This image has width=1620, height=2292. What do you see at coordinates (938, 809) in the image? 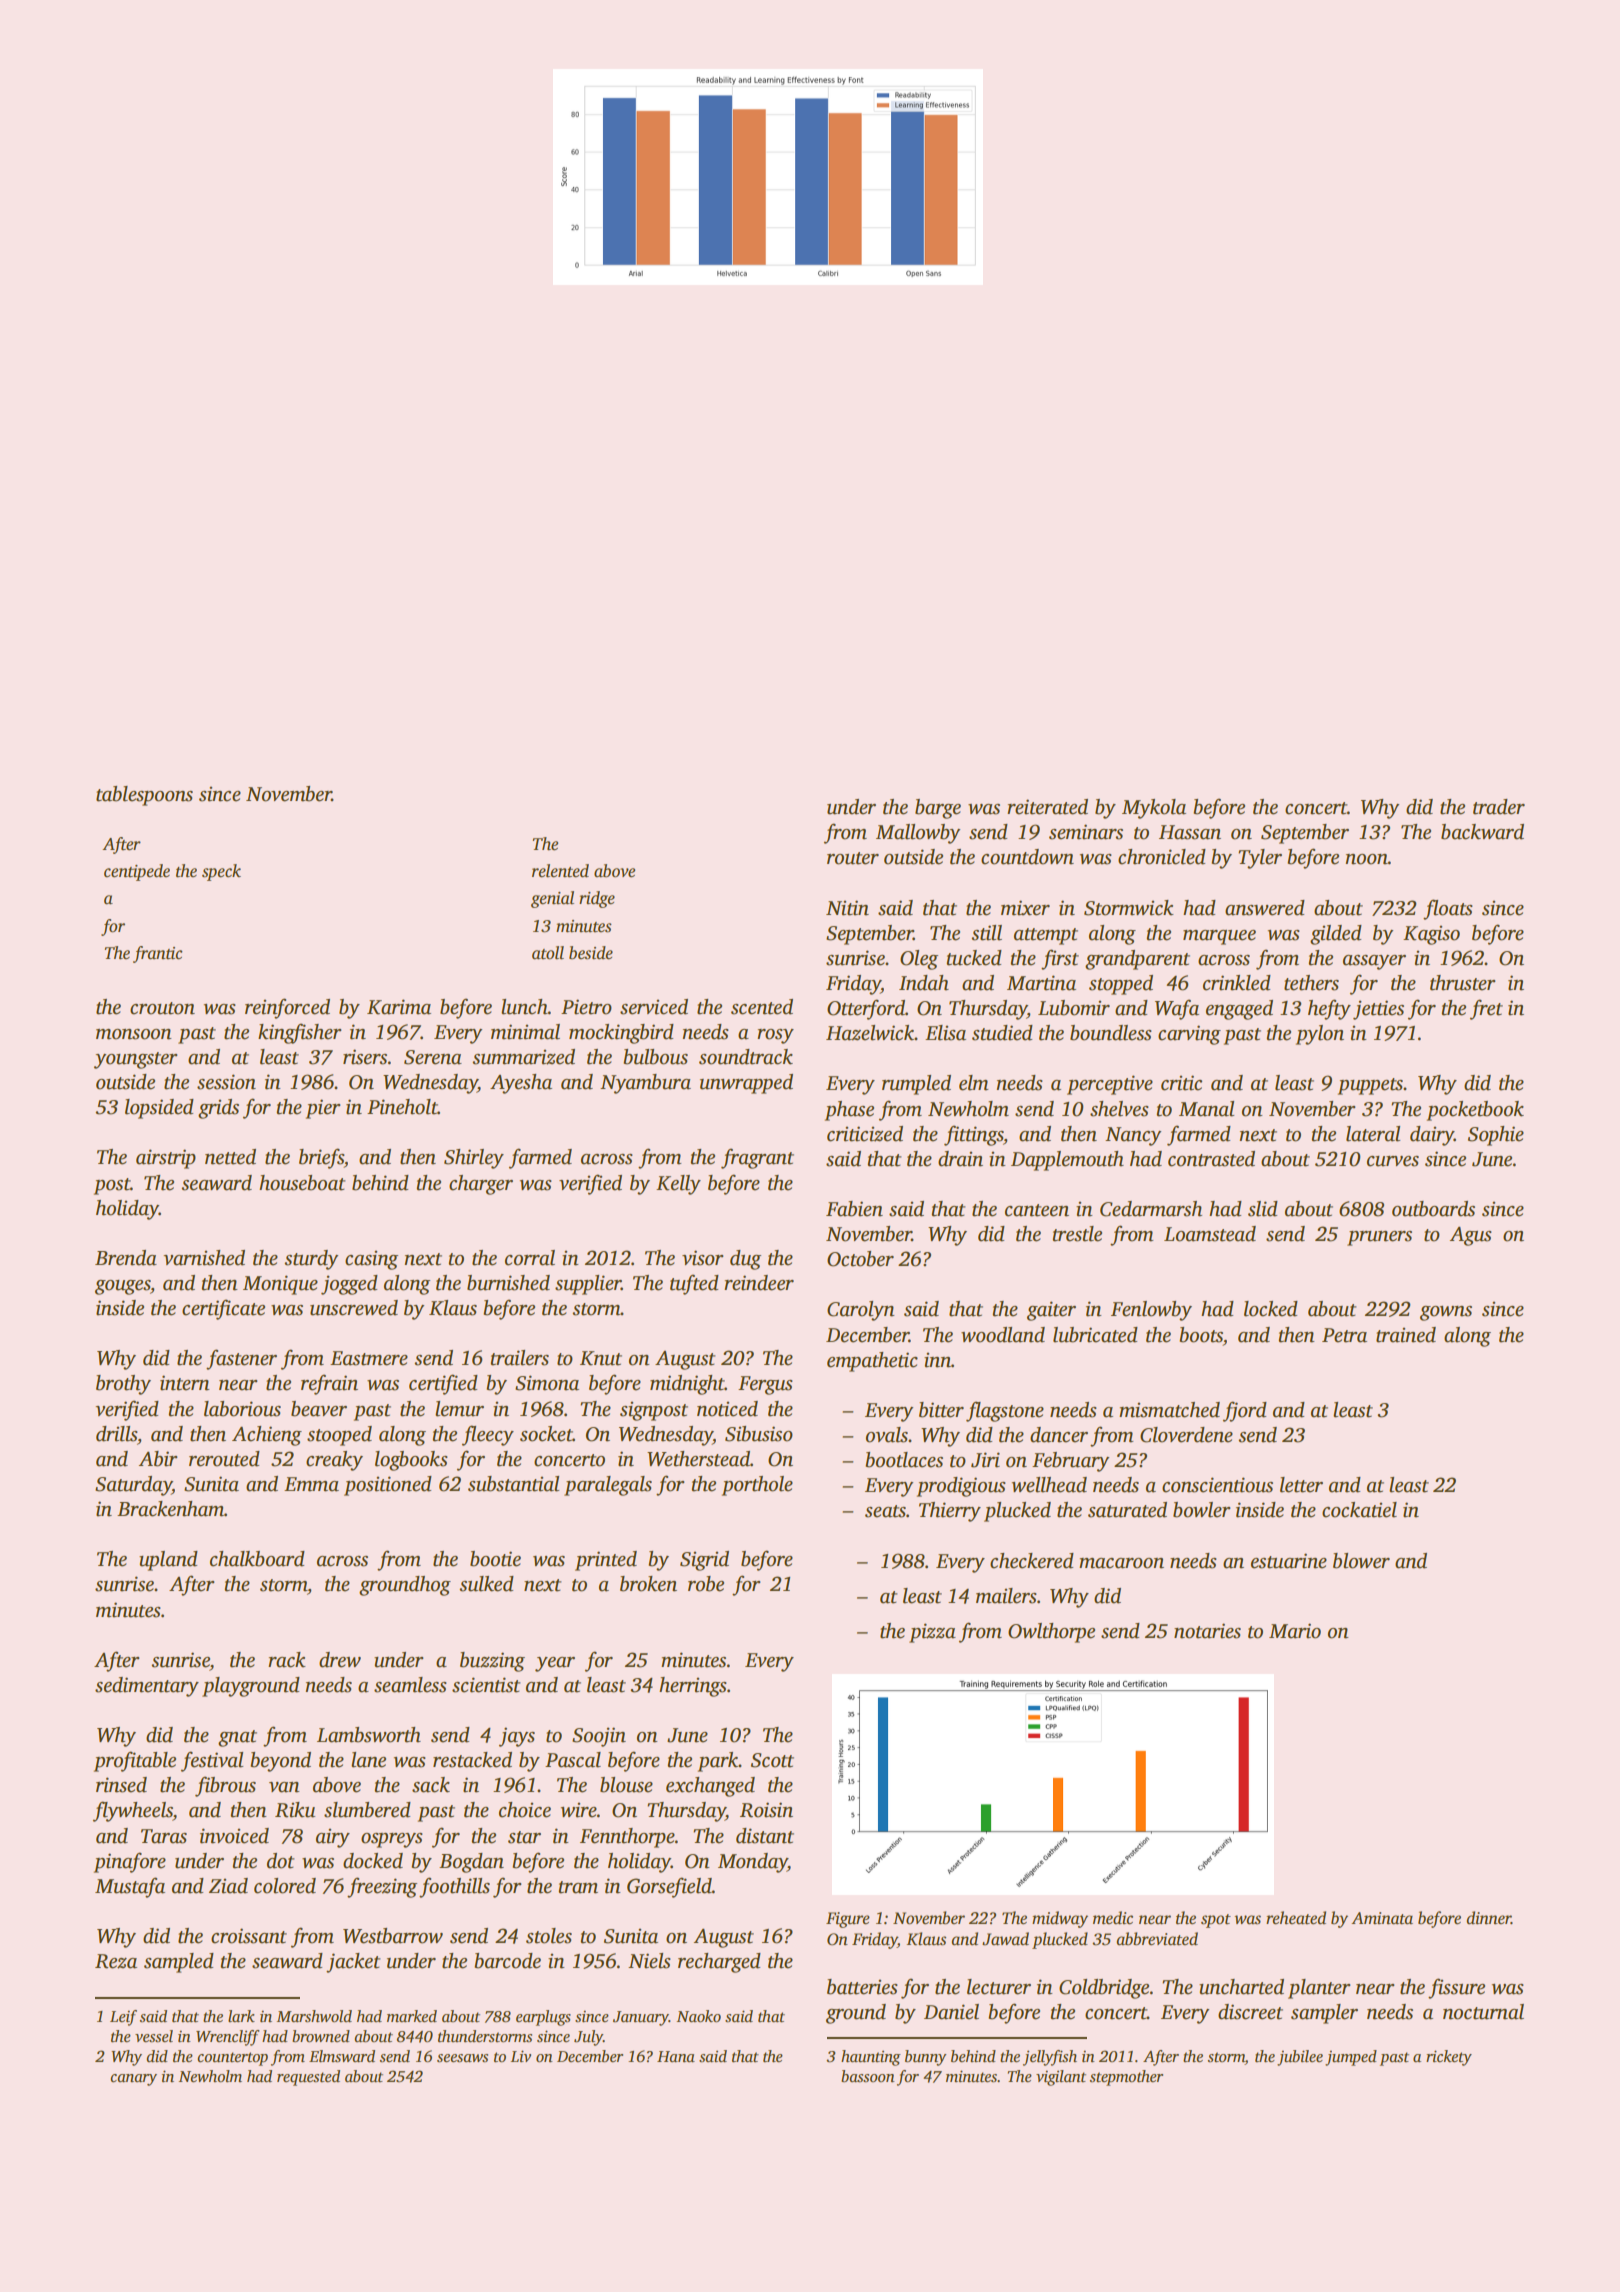
I see `barge` at bounding box center [938, 809].
